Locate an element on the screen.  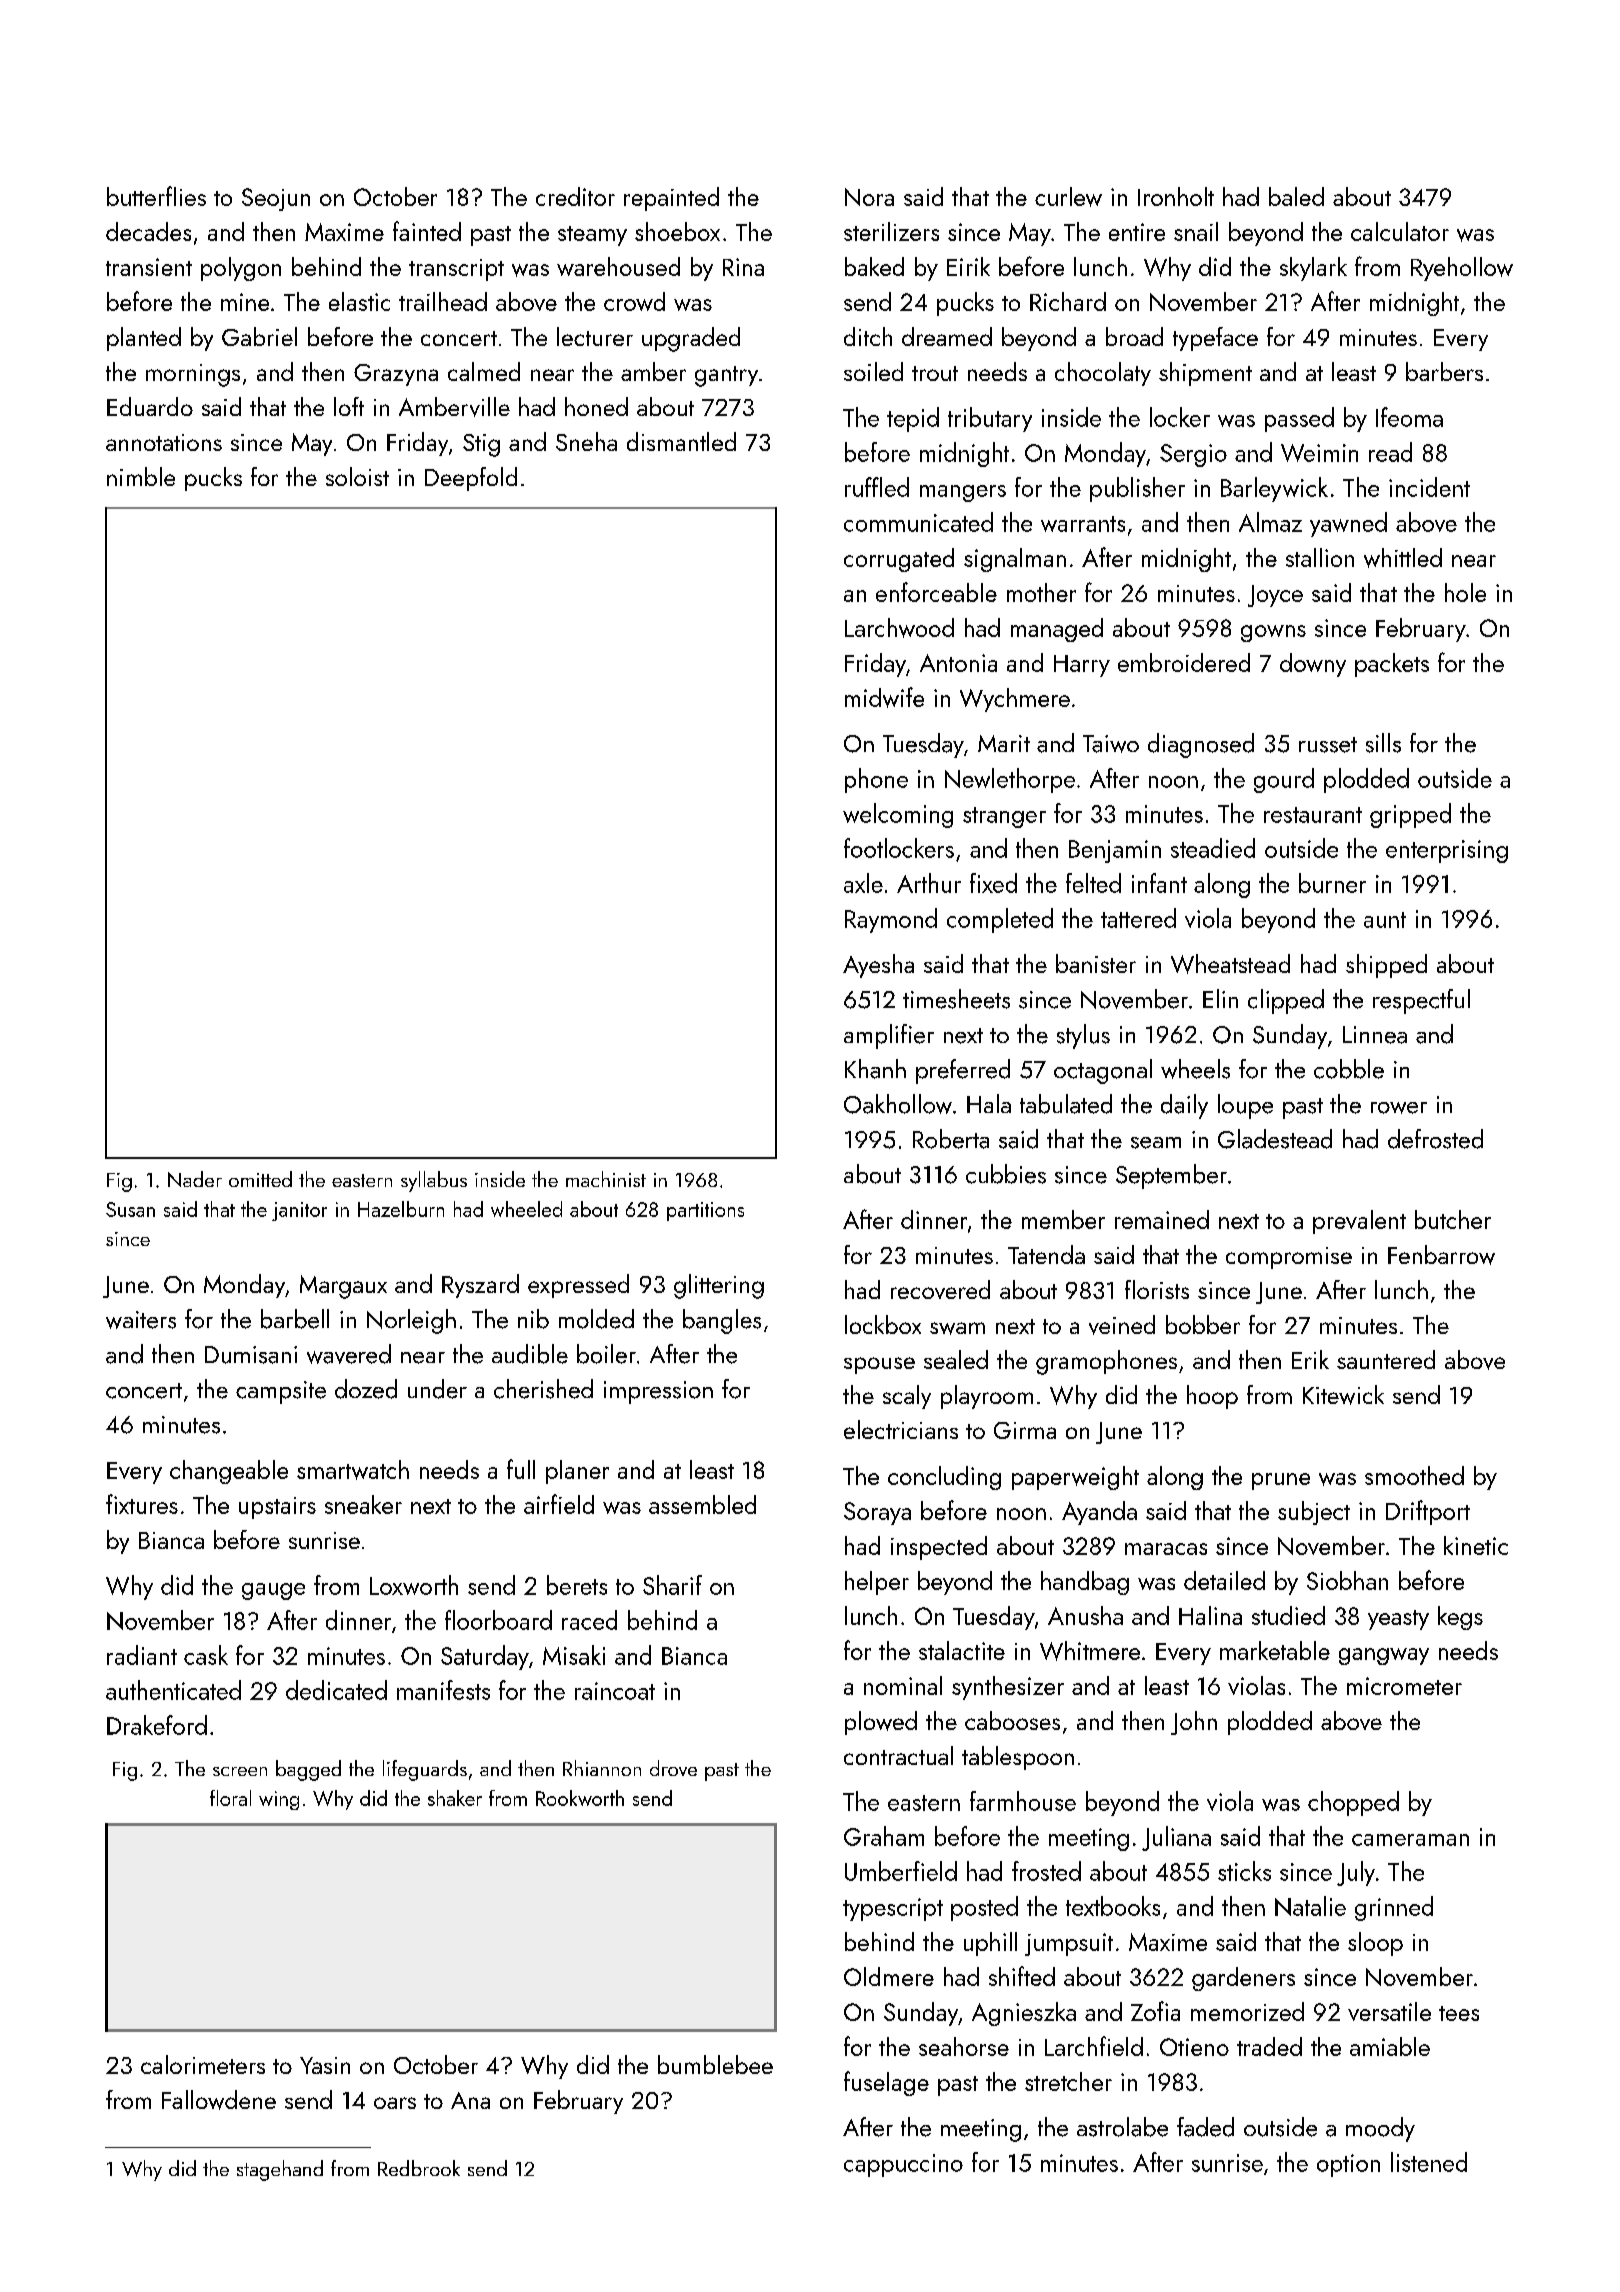
bumblebee is located at coordinates (715, 2064).
